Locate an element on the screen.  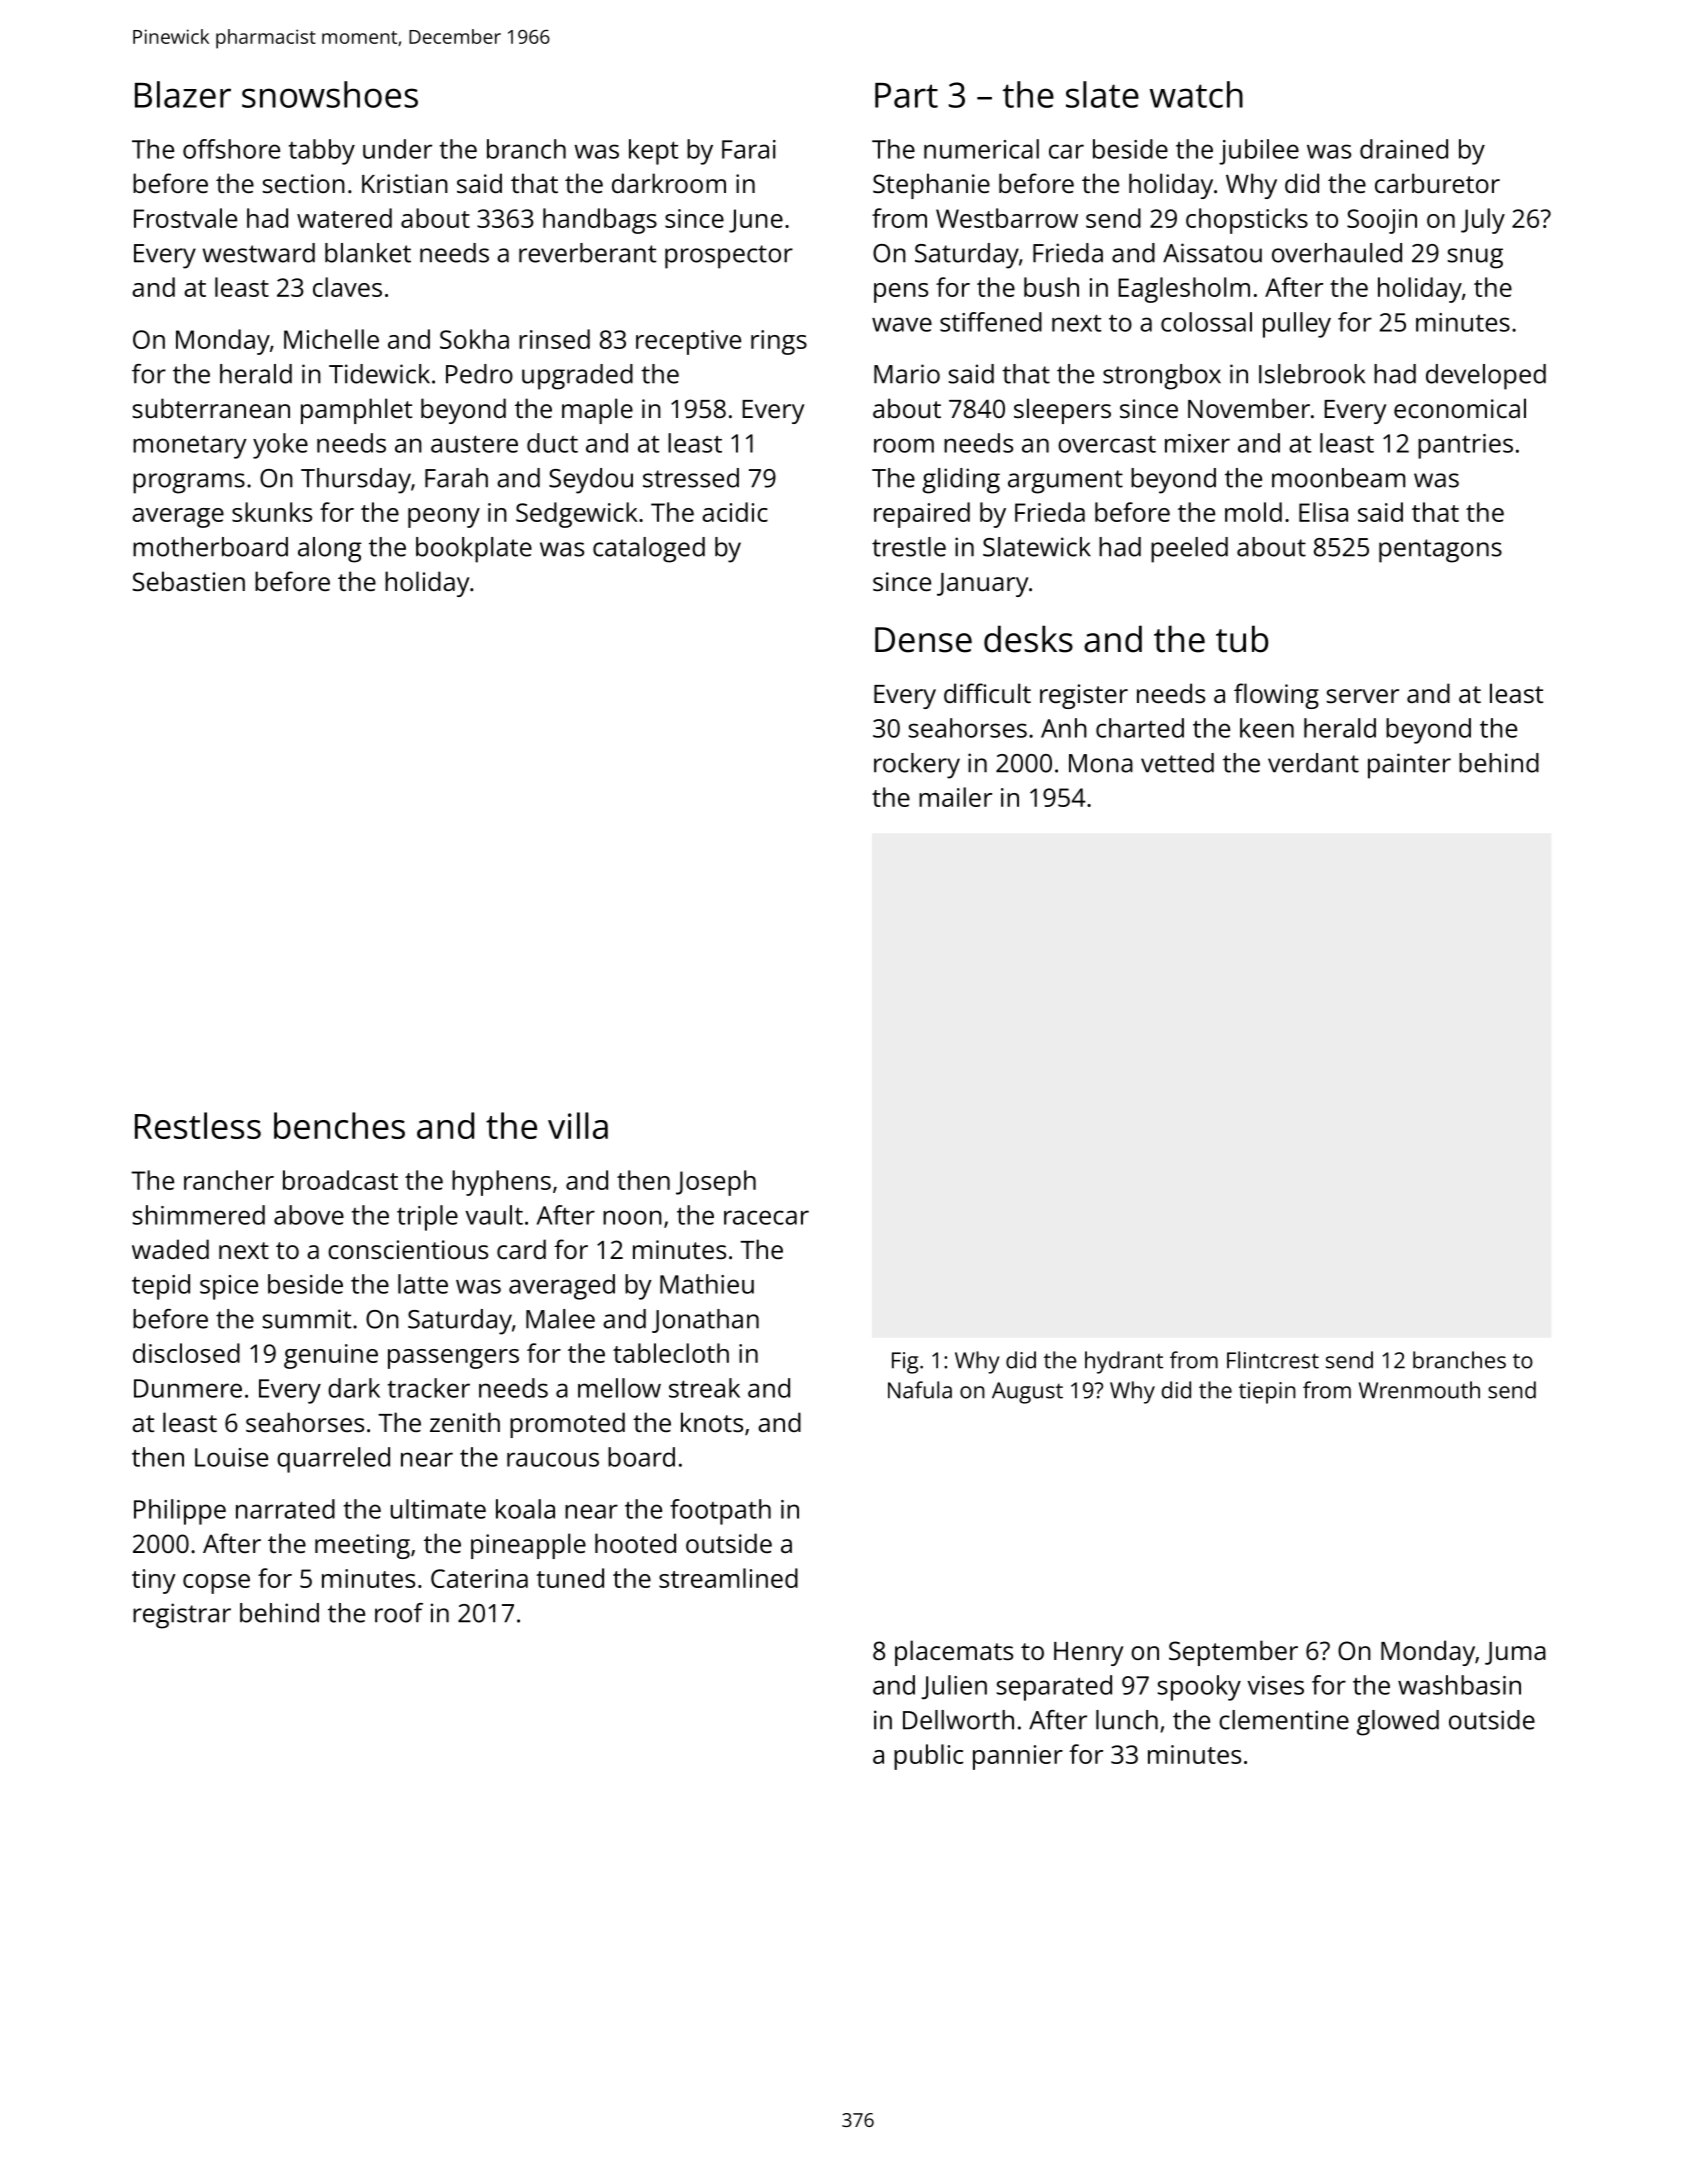
painter is located at coordinates (1409, 766).
